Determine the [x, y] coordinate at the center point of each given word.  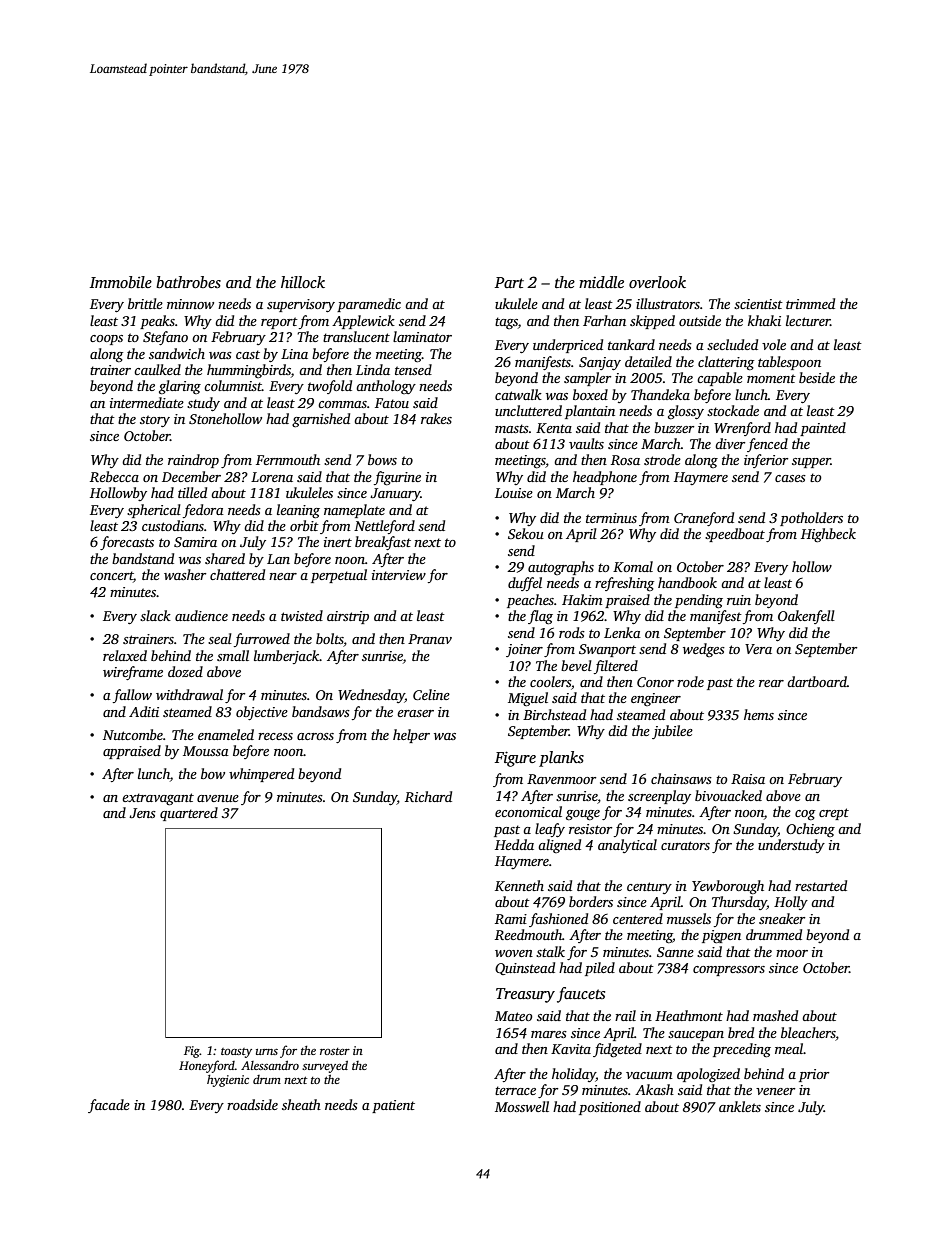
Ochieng [810, 830]
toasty [236, 1053]
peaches [530, 601]
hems [759, 714]
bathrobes [188, 282]
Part [509, 282]
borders [591, 901]
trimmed [810, 303]
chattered [237, 574]
